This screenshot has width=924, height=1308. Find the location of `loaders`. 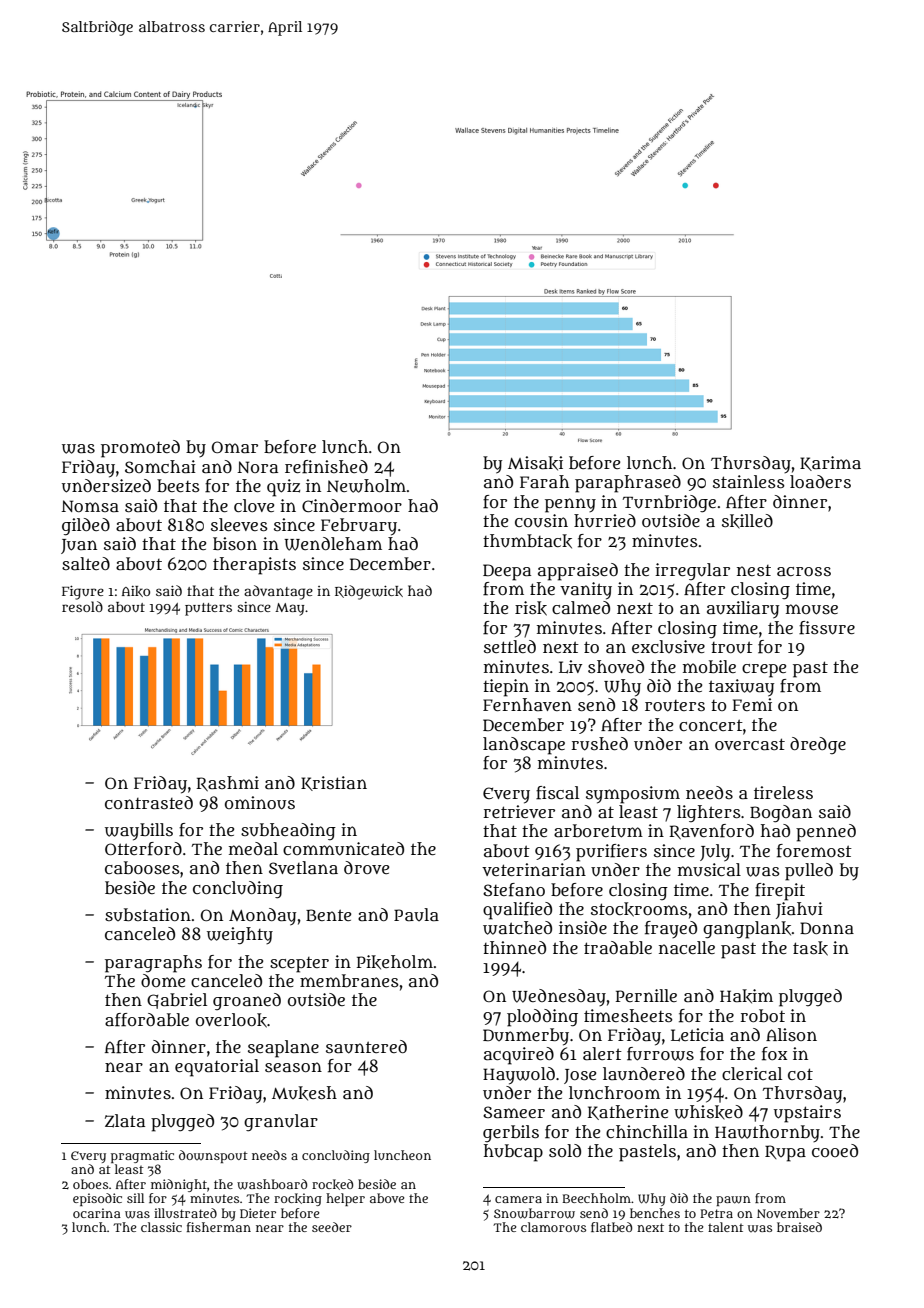

loaders is located at coordinates (820, 481).
